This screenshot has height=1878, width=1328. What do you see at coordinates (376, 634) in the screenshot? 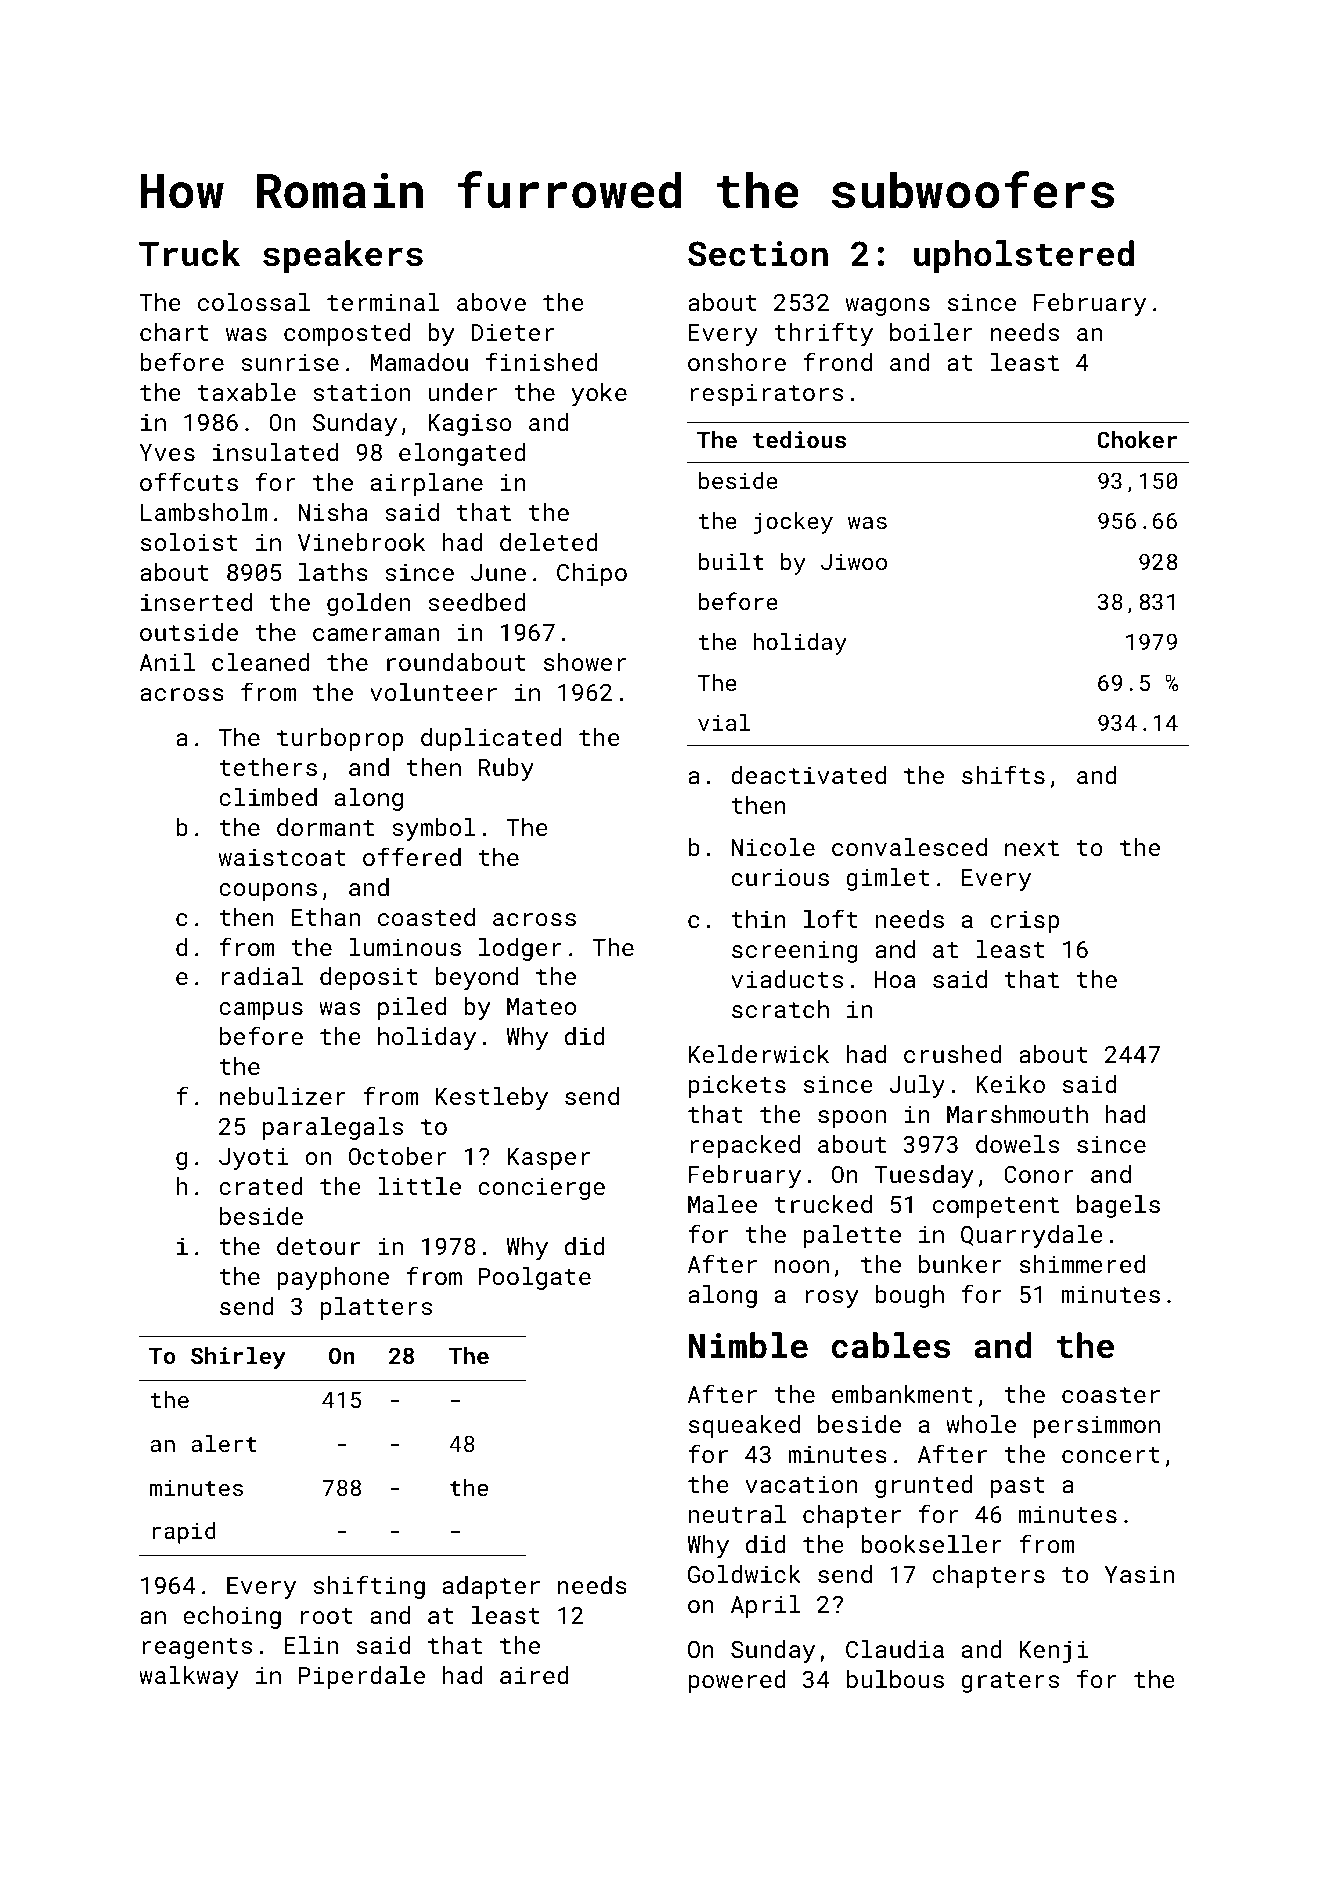
I see `cameraman` at bounding box center [376, 634].
